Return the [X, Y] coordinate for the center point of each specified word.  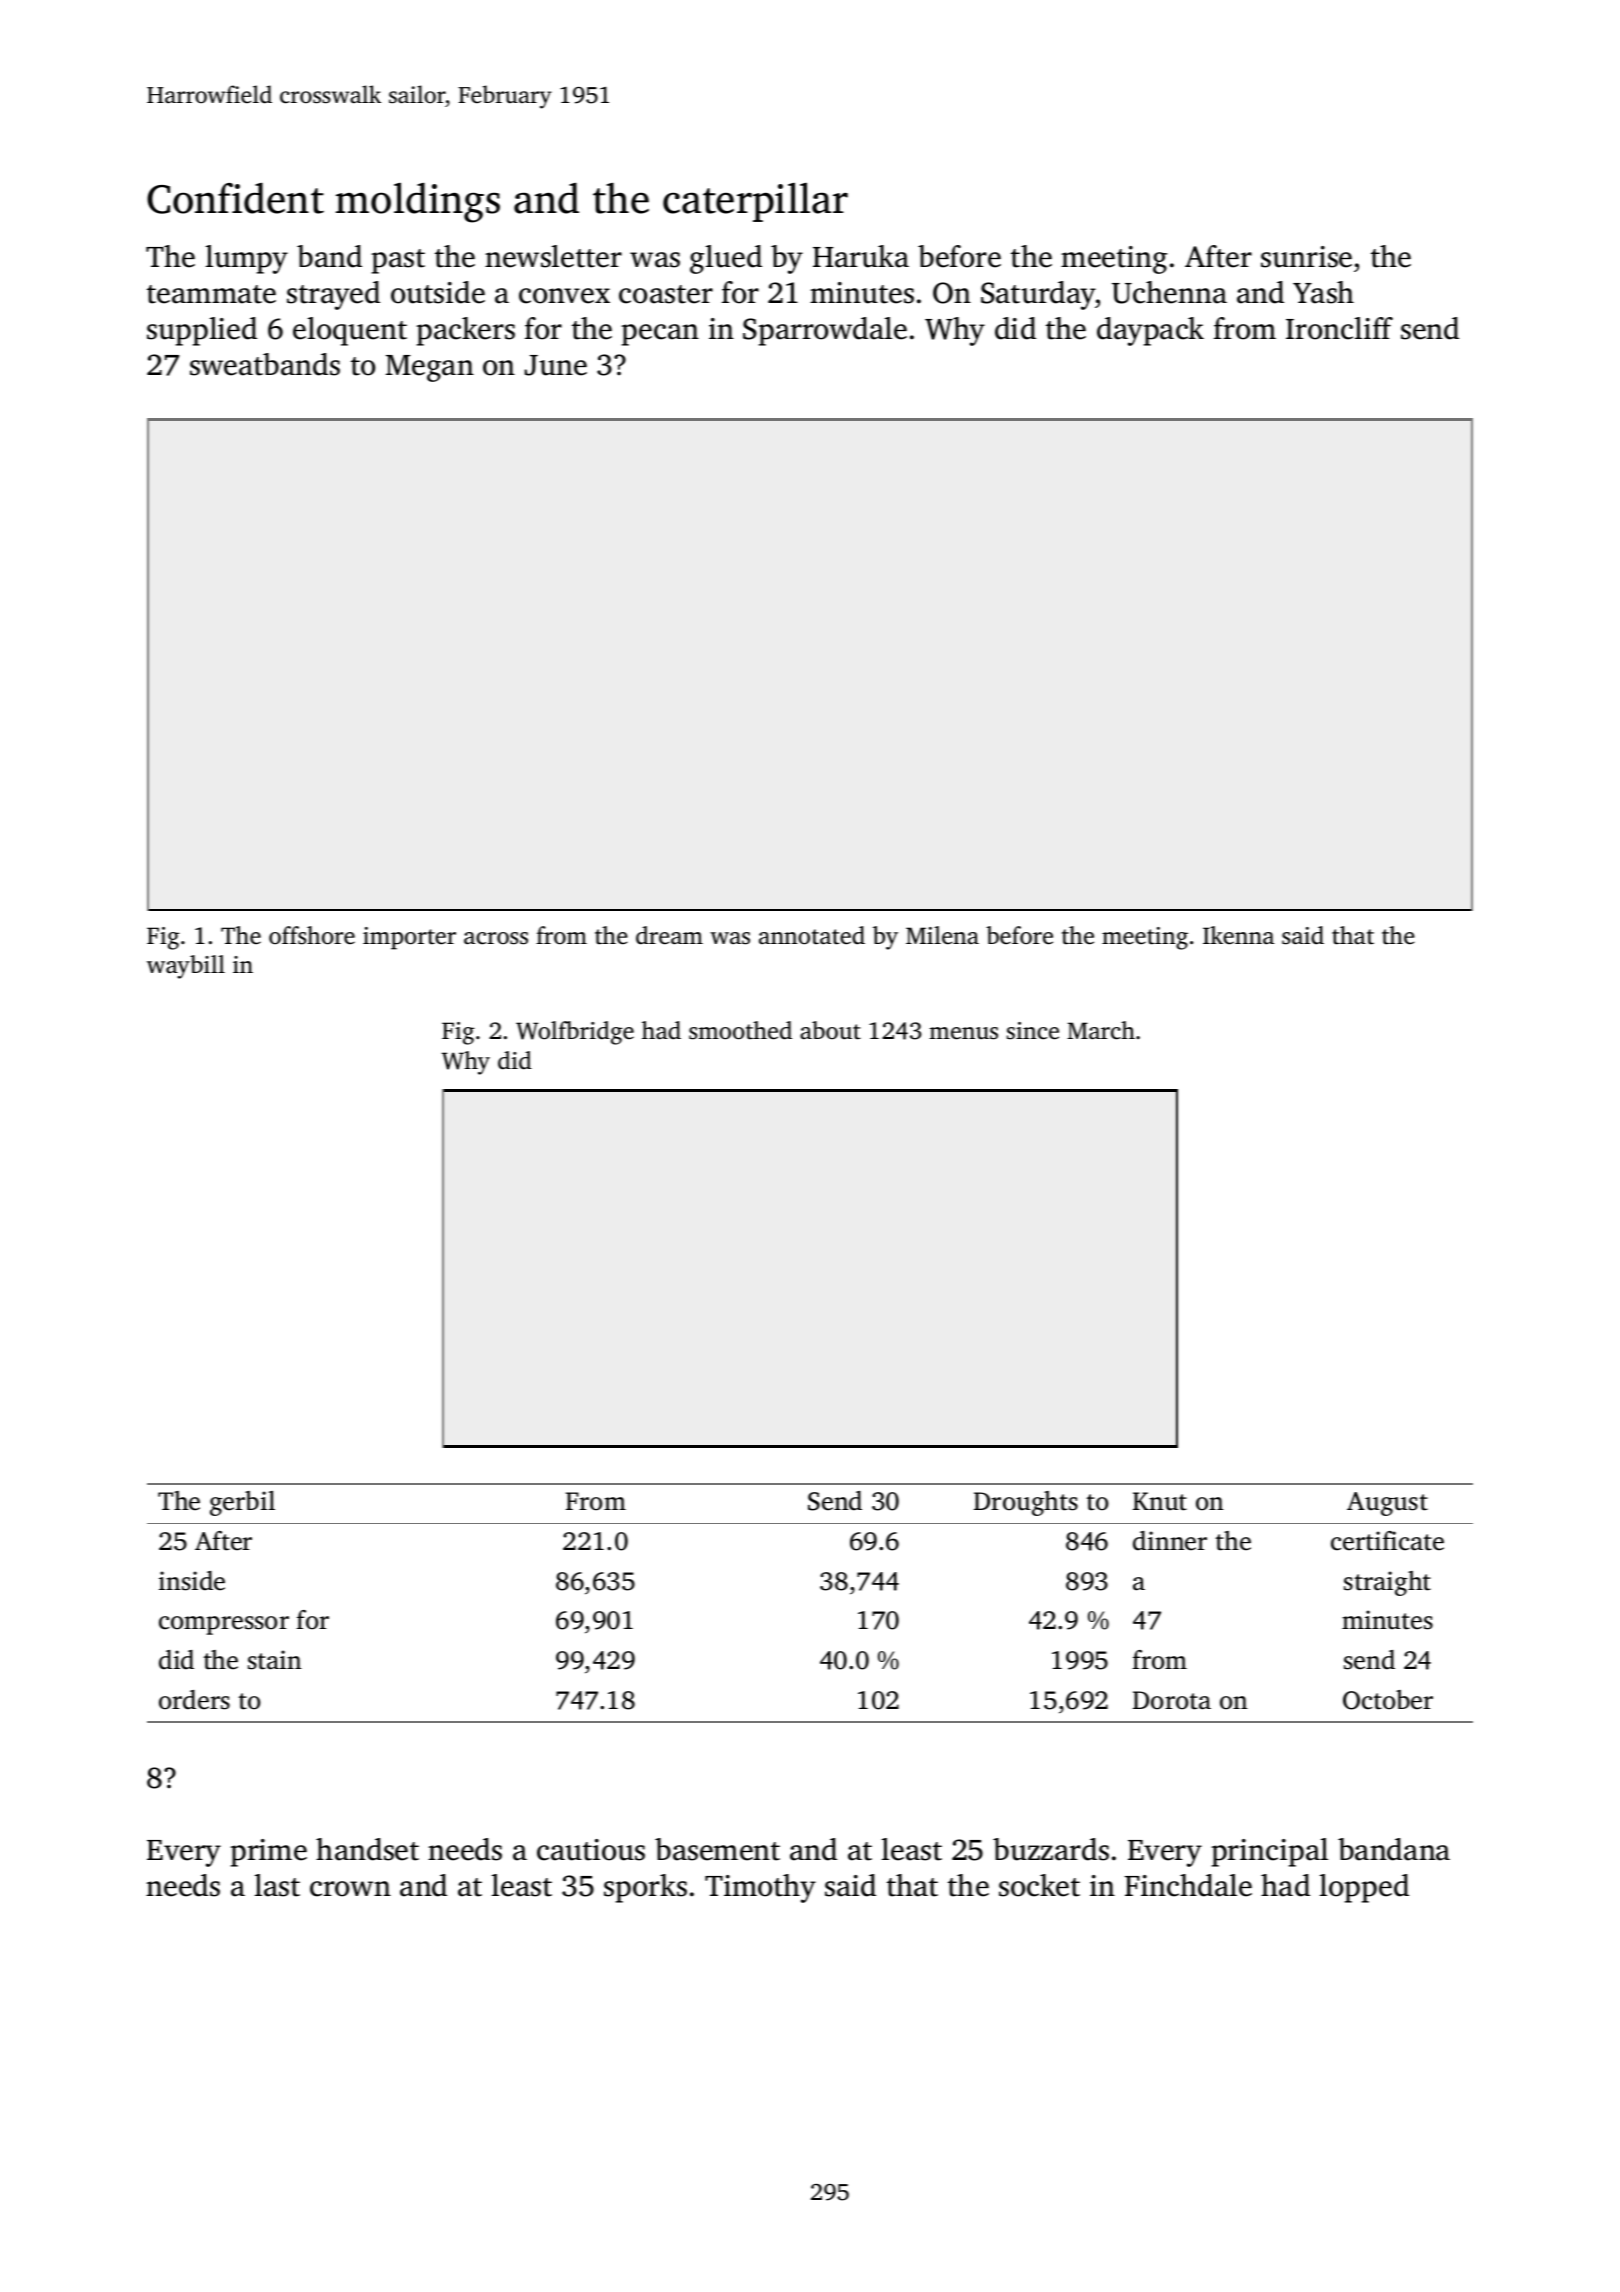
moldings [418, 203]
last [277, 1885]
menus [963, 1033]
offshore [312, 935]
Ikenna [1238, 935]
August [1387, 1504]
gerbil [242, 1503]
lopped [1364, 1888]
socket [1039, 1885]
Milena [942, 935]
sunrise [1306, 257]
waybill [186, 967]
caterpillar [755, 202]
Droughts [1026, 1503]
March [1101, 1030]
